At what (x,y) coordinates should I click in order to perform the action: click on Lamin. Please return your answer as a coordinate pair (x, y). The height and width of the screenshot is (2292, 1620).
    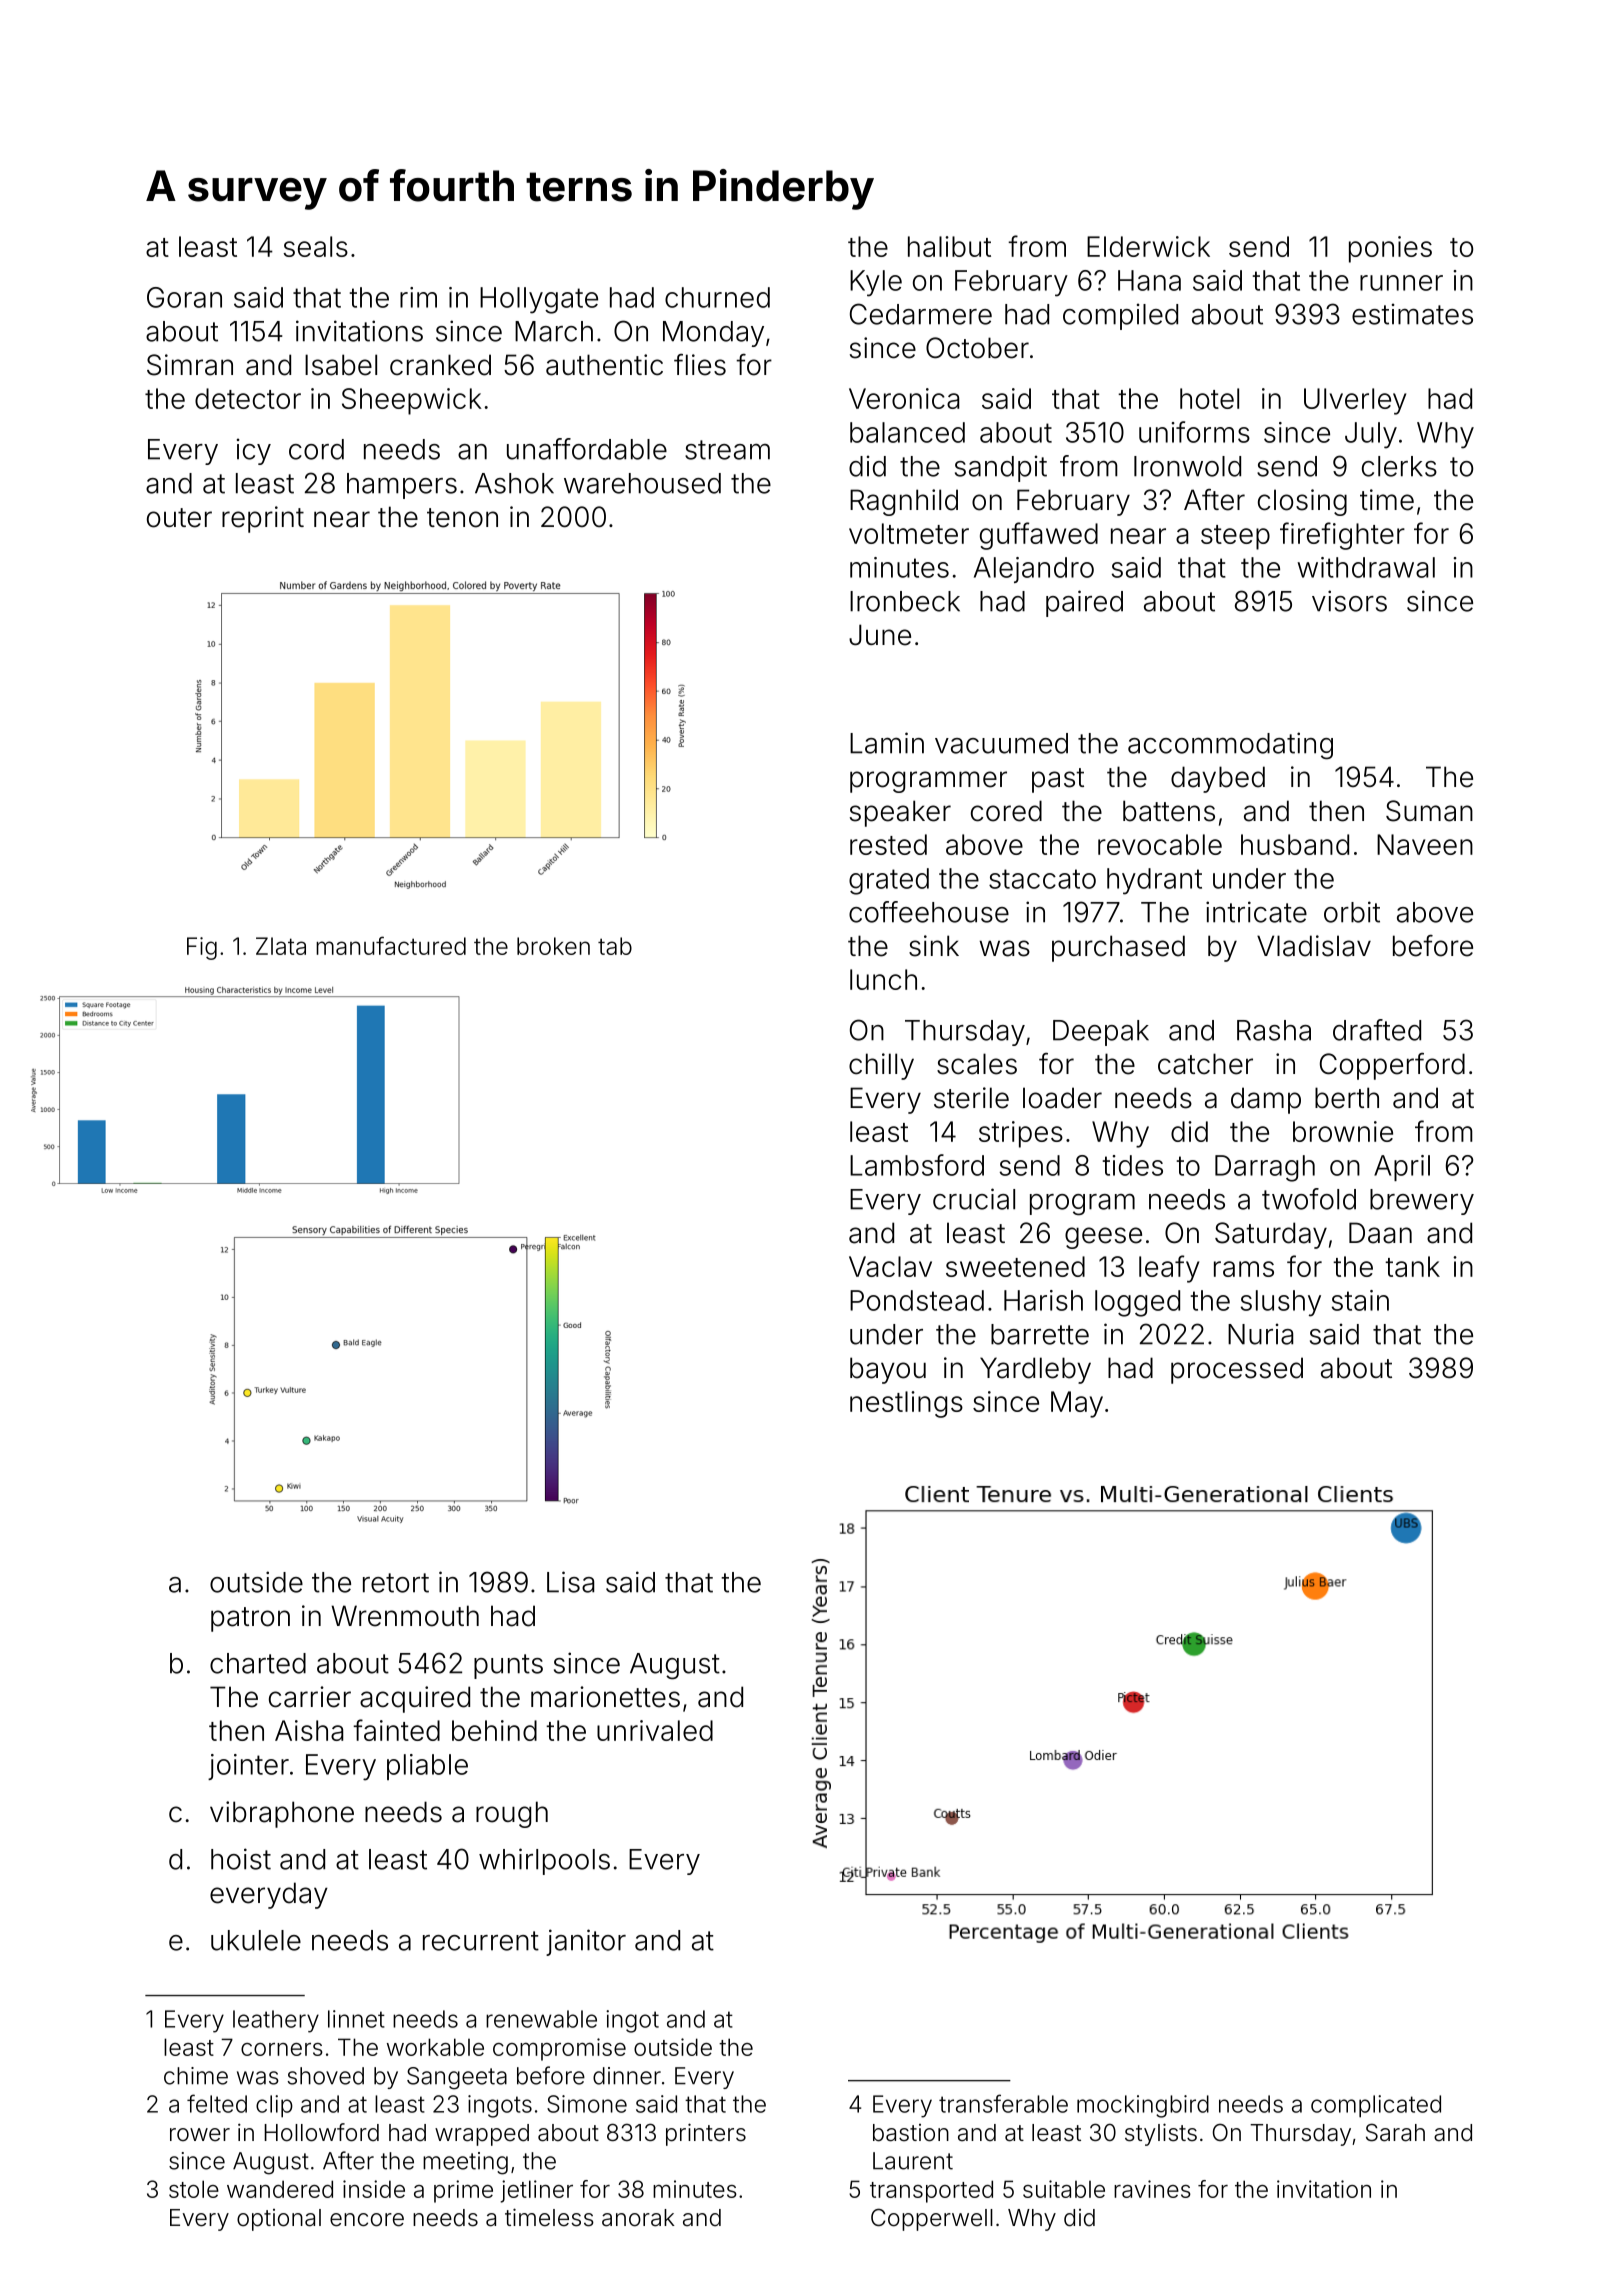
    Looking at the image, I should click on (887, 743).
